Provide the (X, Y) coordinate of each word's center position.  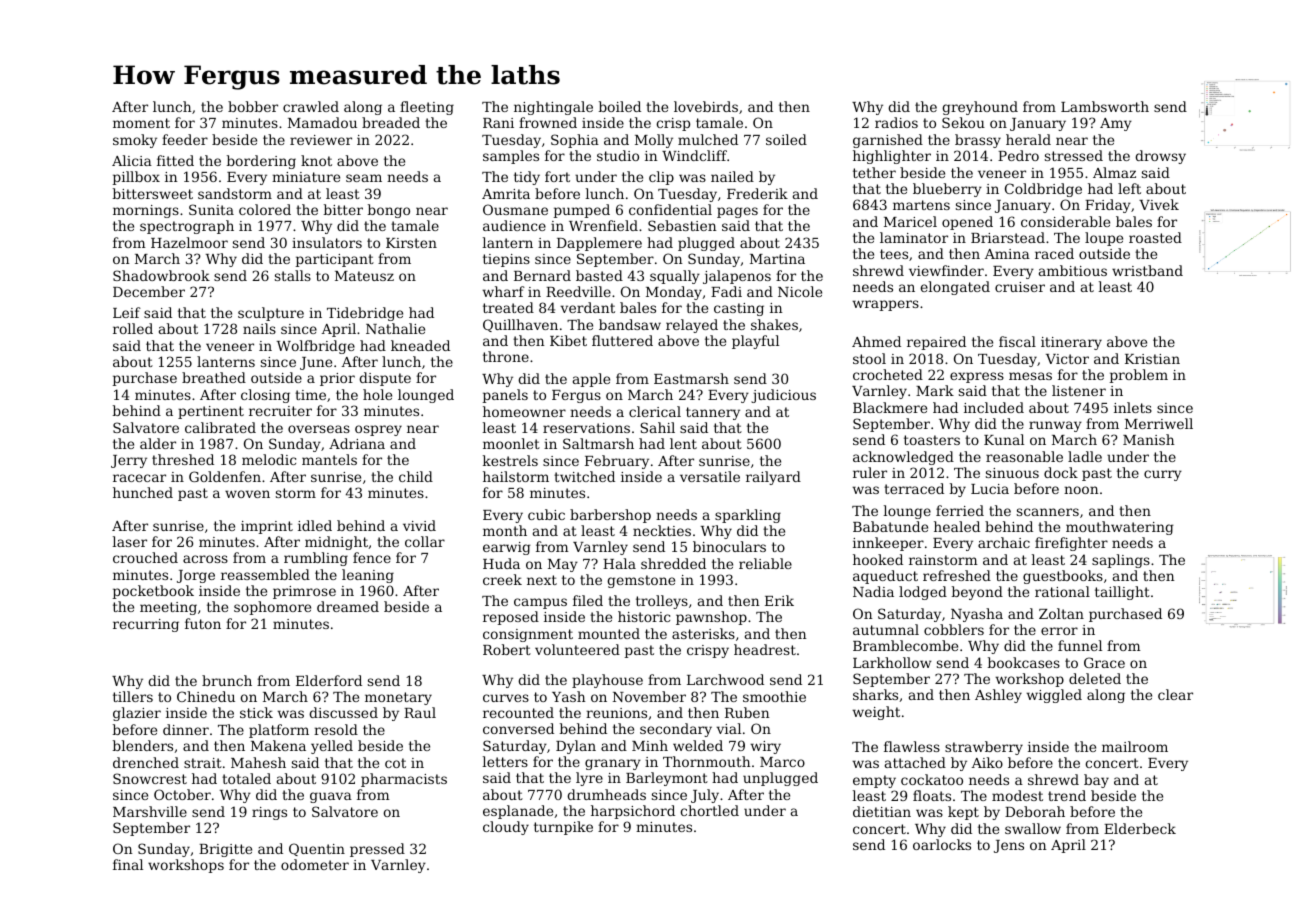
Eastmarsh (691, 378)
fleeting (427, 108)
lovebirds (706, 106)
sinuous (1012, 473)
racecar (139, 478)
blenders (143, 745)
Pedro (1018, 155)
